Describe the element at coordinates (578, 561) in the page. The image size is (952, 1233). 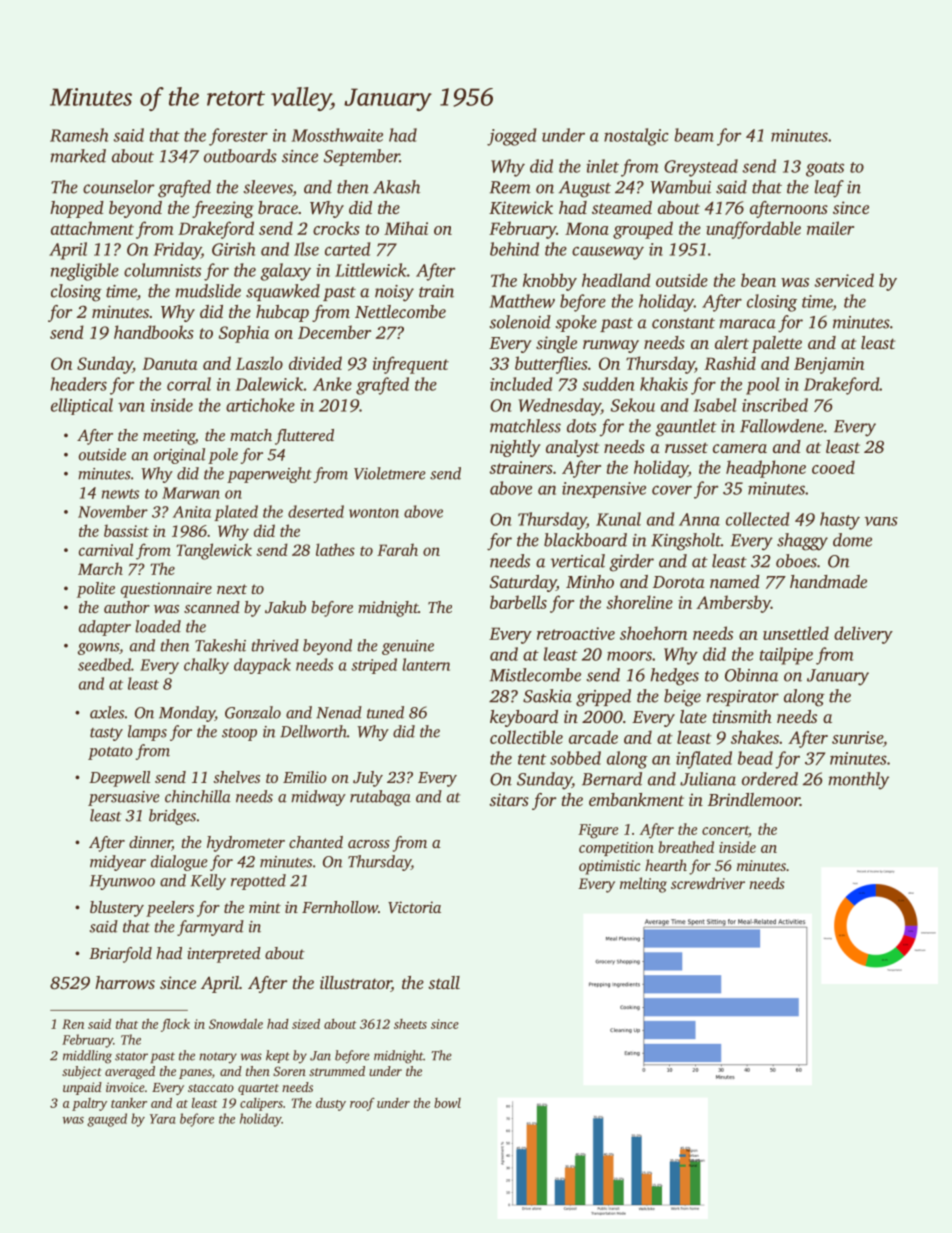
I see `vertical` at that location.
